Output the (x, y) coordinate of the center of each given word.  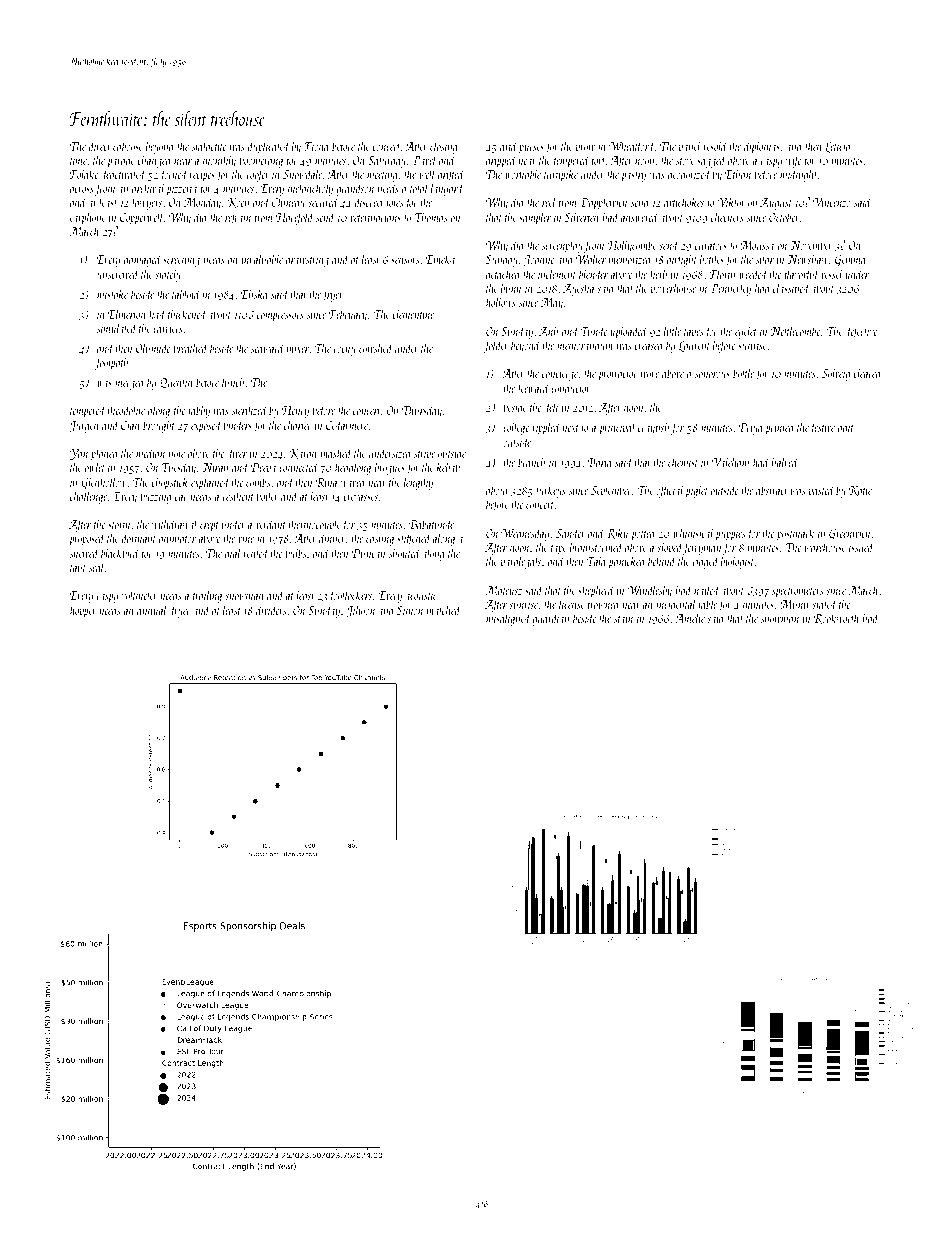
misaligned (508, 619)
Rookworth (836, 618)
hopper (83, 611)
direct (100, 146)
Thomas (430, 217)
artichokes (684, 202)
